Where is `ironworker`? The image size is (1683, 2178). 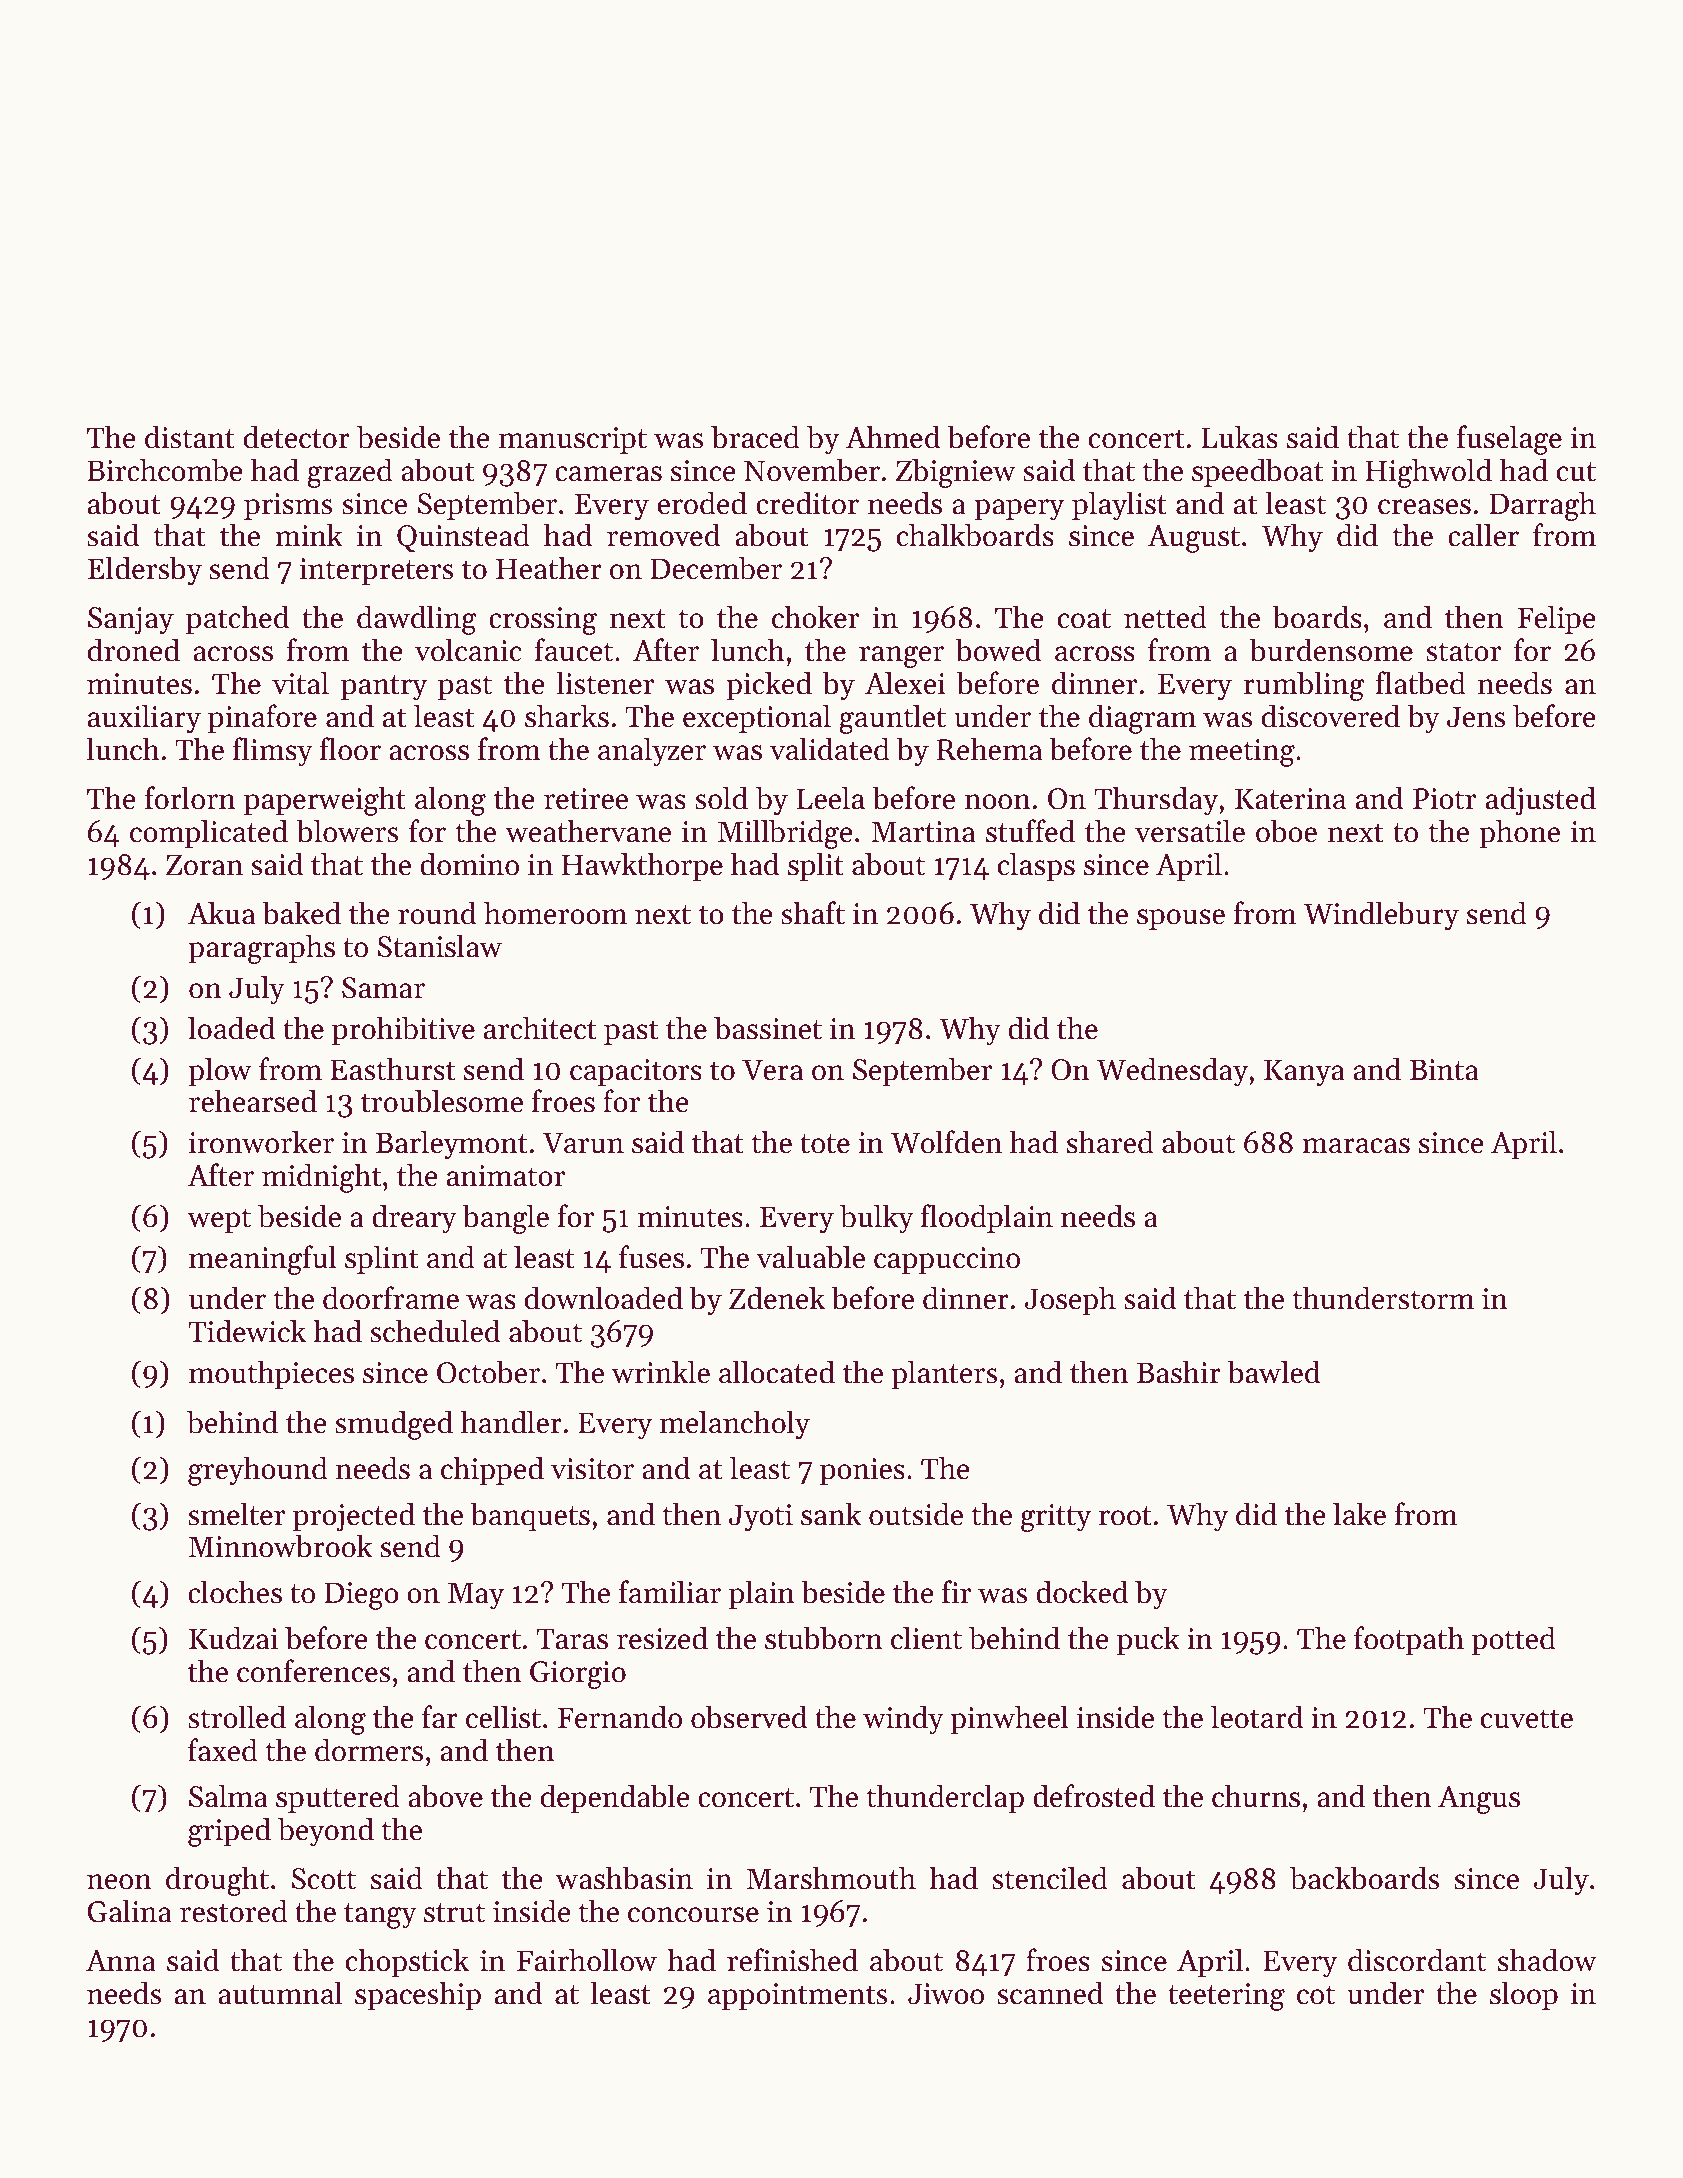 ironworker is located at coordinates (261, 1142).
